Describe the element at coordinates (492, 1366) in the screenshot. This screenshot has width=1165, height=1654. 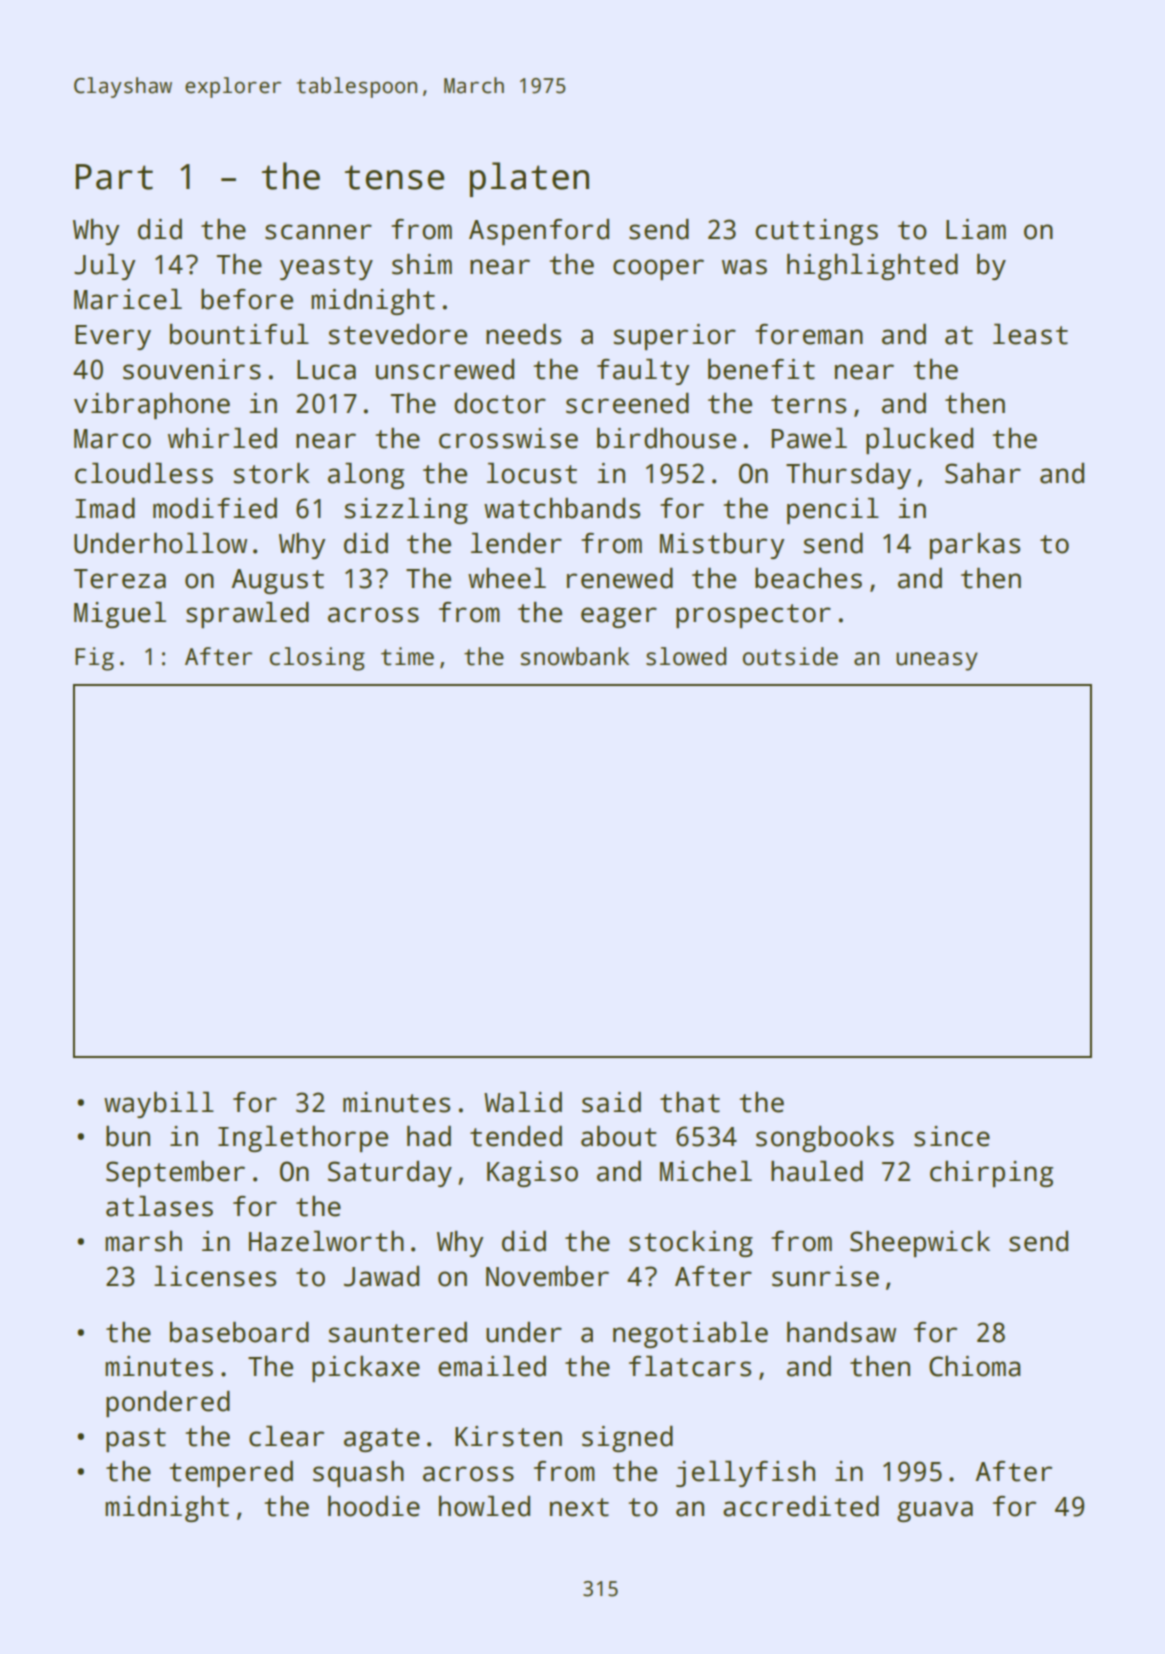
I see `emailed` at that location.
